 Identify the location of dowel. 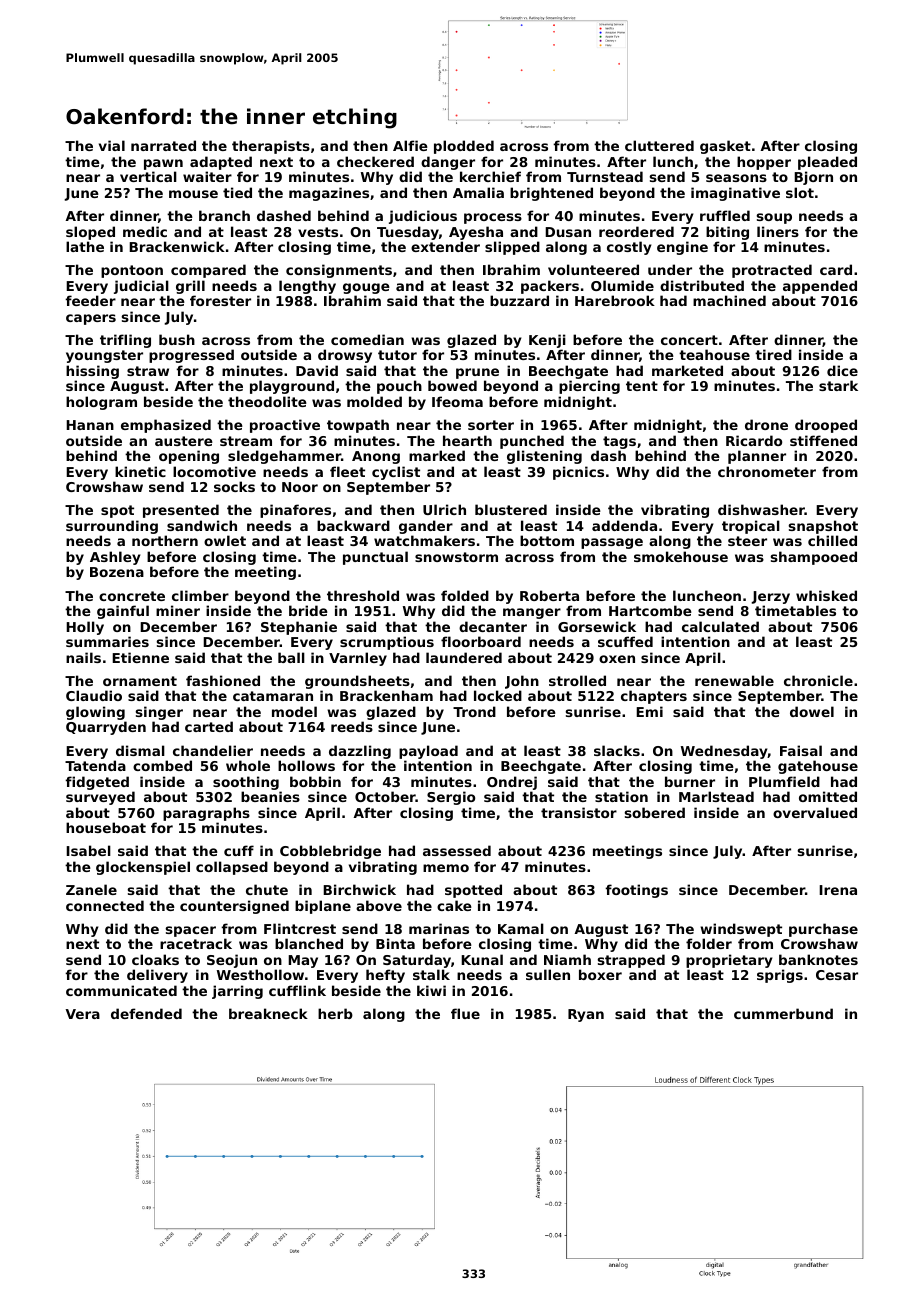
(812, 711).
